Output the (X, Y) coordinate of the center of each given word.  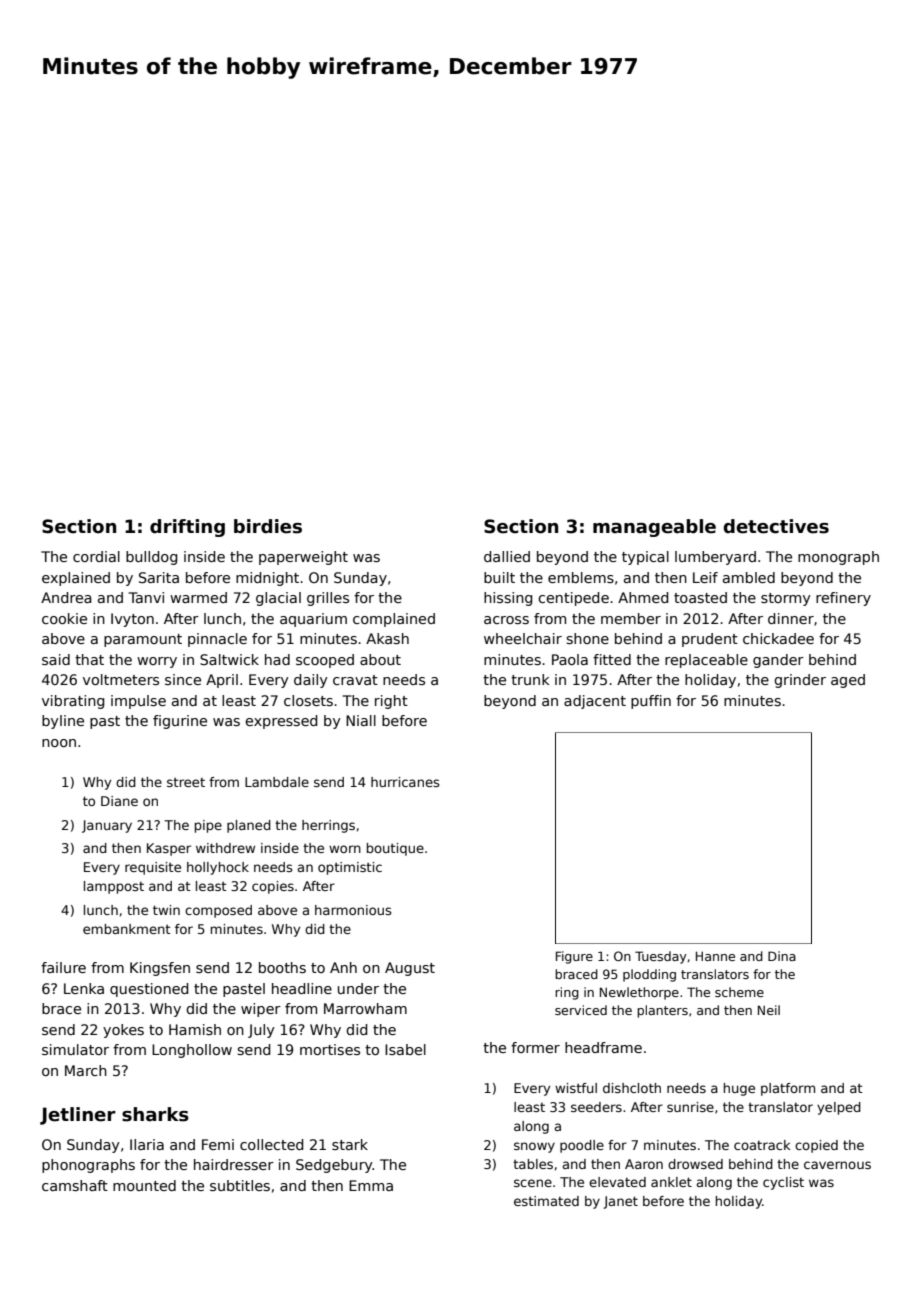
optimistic (350, 868)
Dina (782, 956)
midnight (267, 579)
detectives (776, 526)
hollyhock (218, 868)
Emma (371, 1185)
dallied (507, 556)
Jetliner (78, 1116)
